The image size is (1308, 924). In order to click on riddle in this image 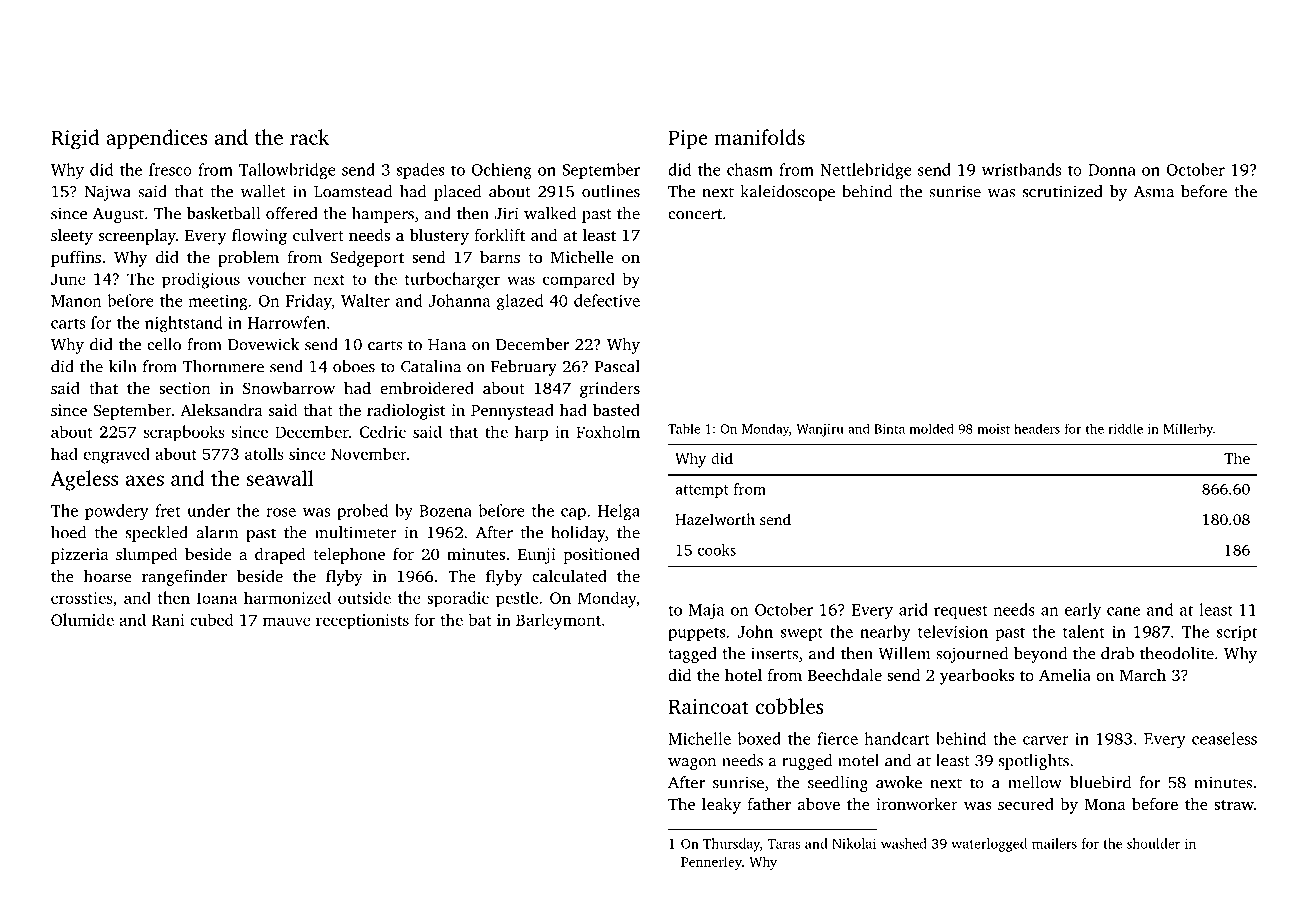, I will do `click(1125, 428)`.
